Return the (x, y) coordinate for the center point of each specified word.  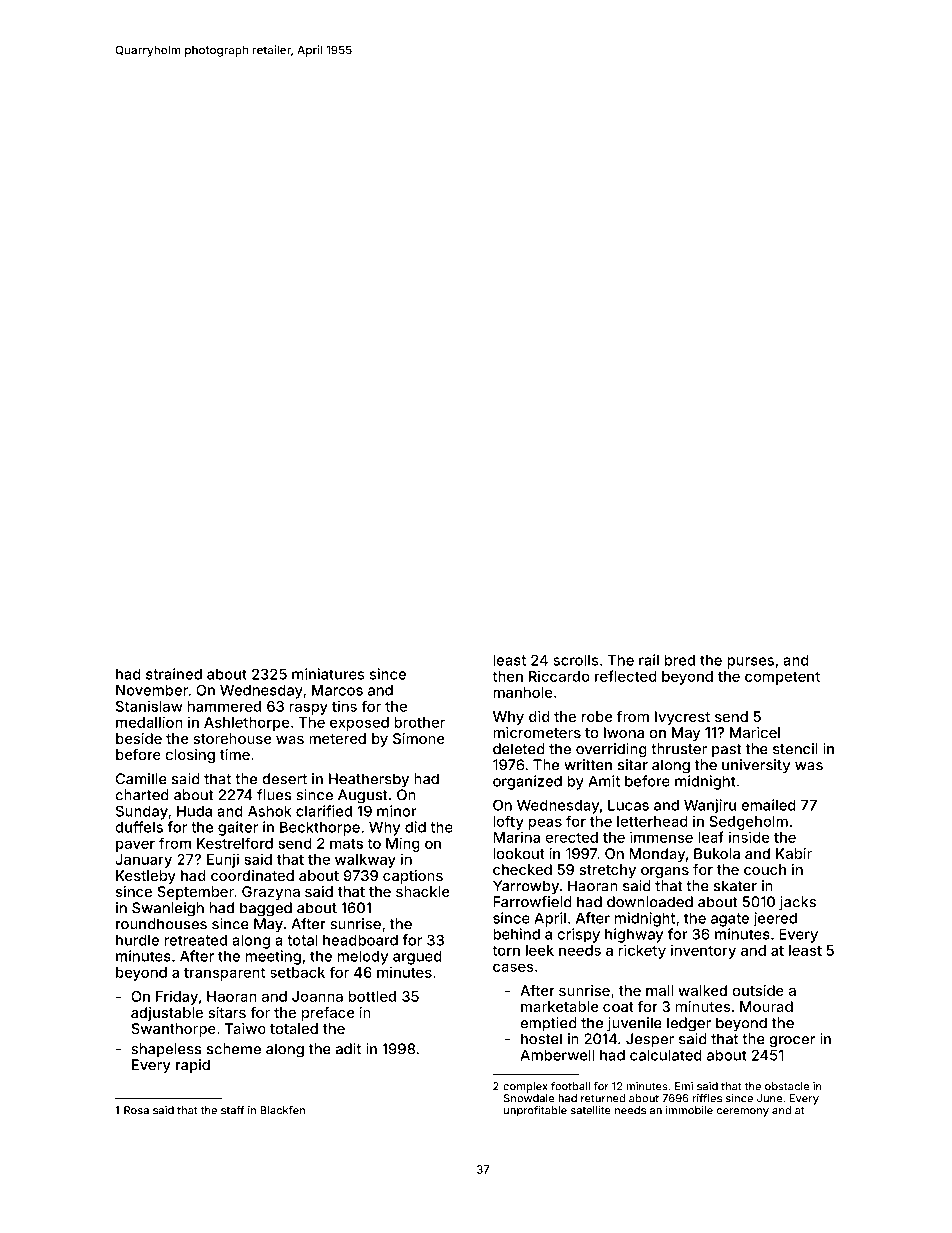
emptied (548, 1024)
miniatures (328, 674)
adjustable (167, 1014)
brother (419, 722)
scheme (234, 1049)
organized (527, 782)
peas (545, 824)
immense (661, 837)
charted (142, 795)
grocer (792, 1042)
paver (135, 846)
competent (782, 678)
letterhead (652, 821)
